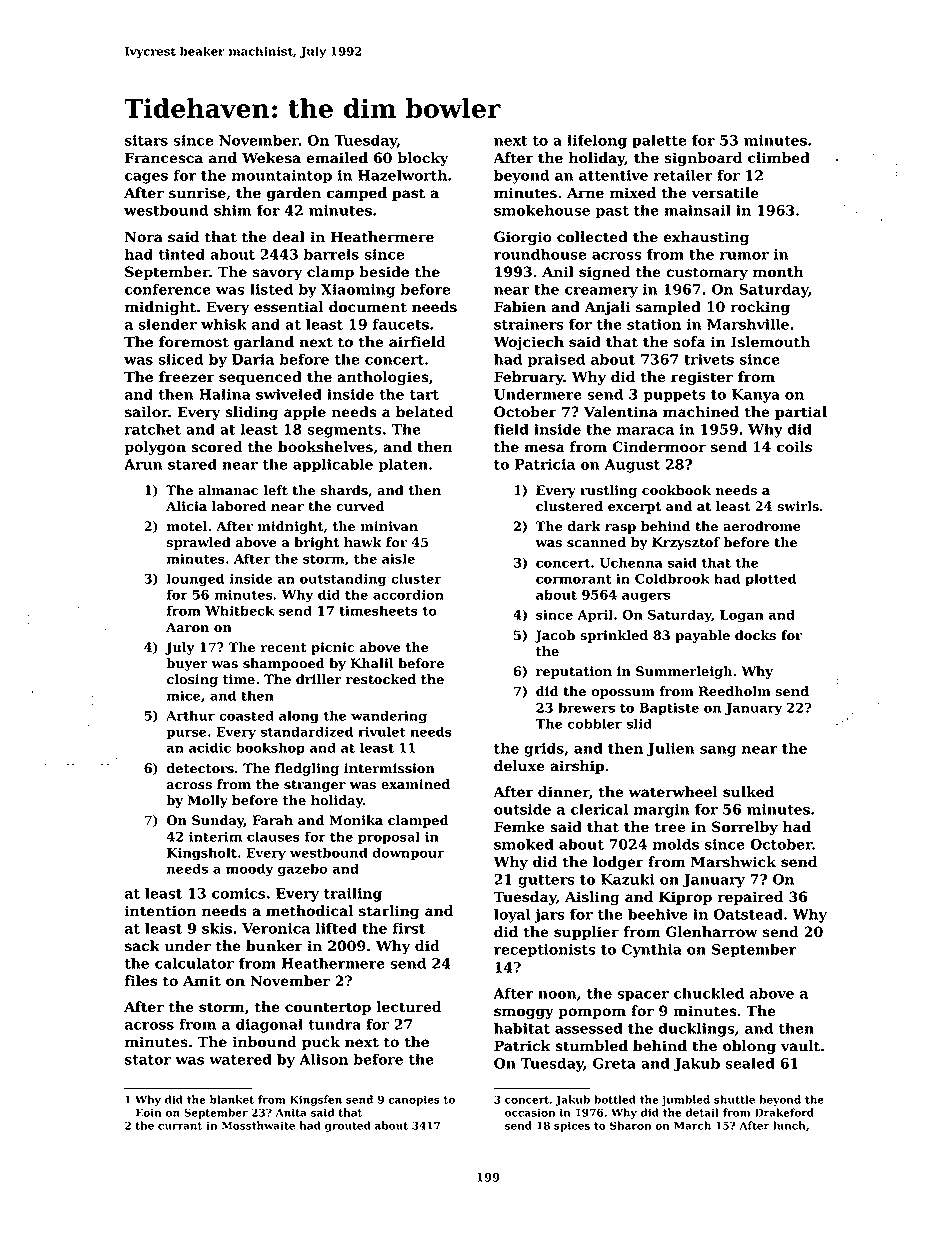 This document has width=952, height=1233. Describe the element at coordinates (146, 178) in the document. I see `cages` at that location.
